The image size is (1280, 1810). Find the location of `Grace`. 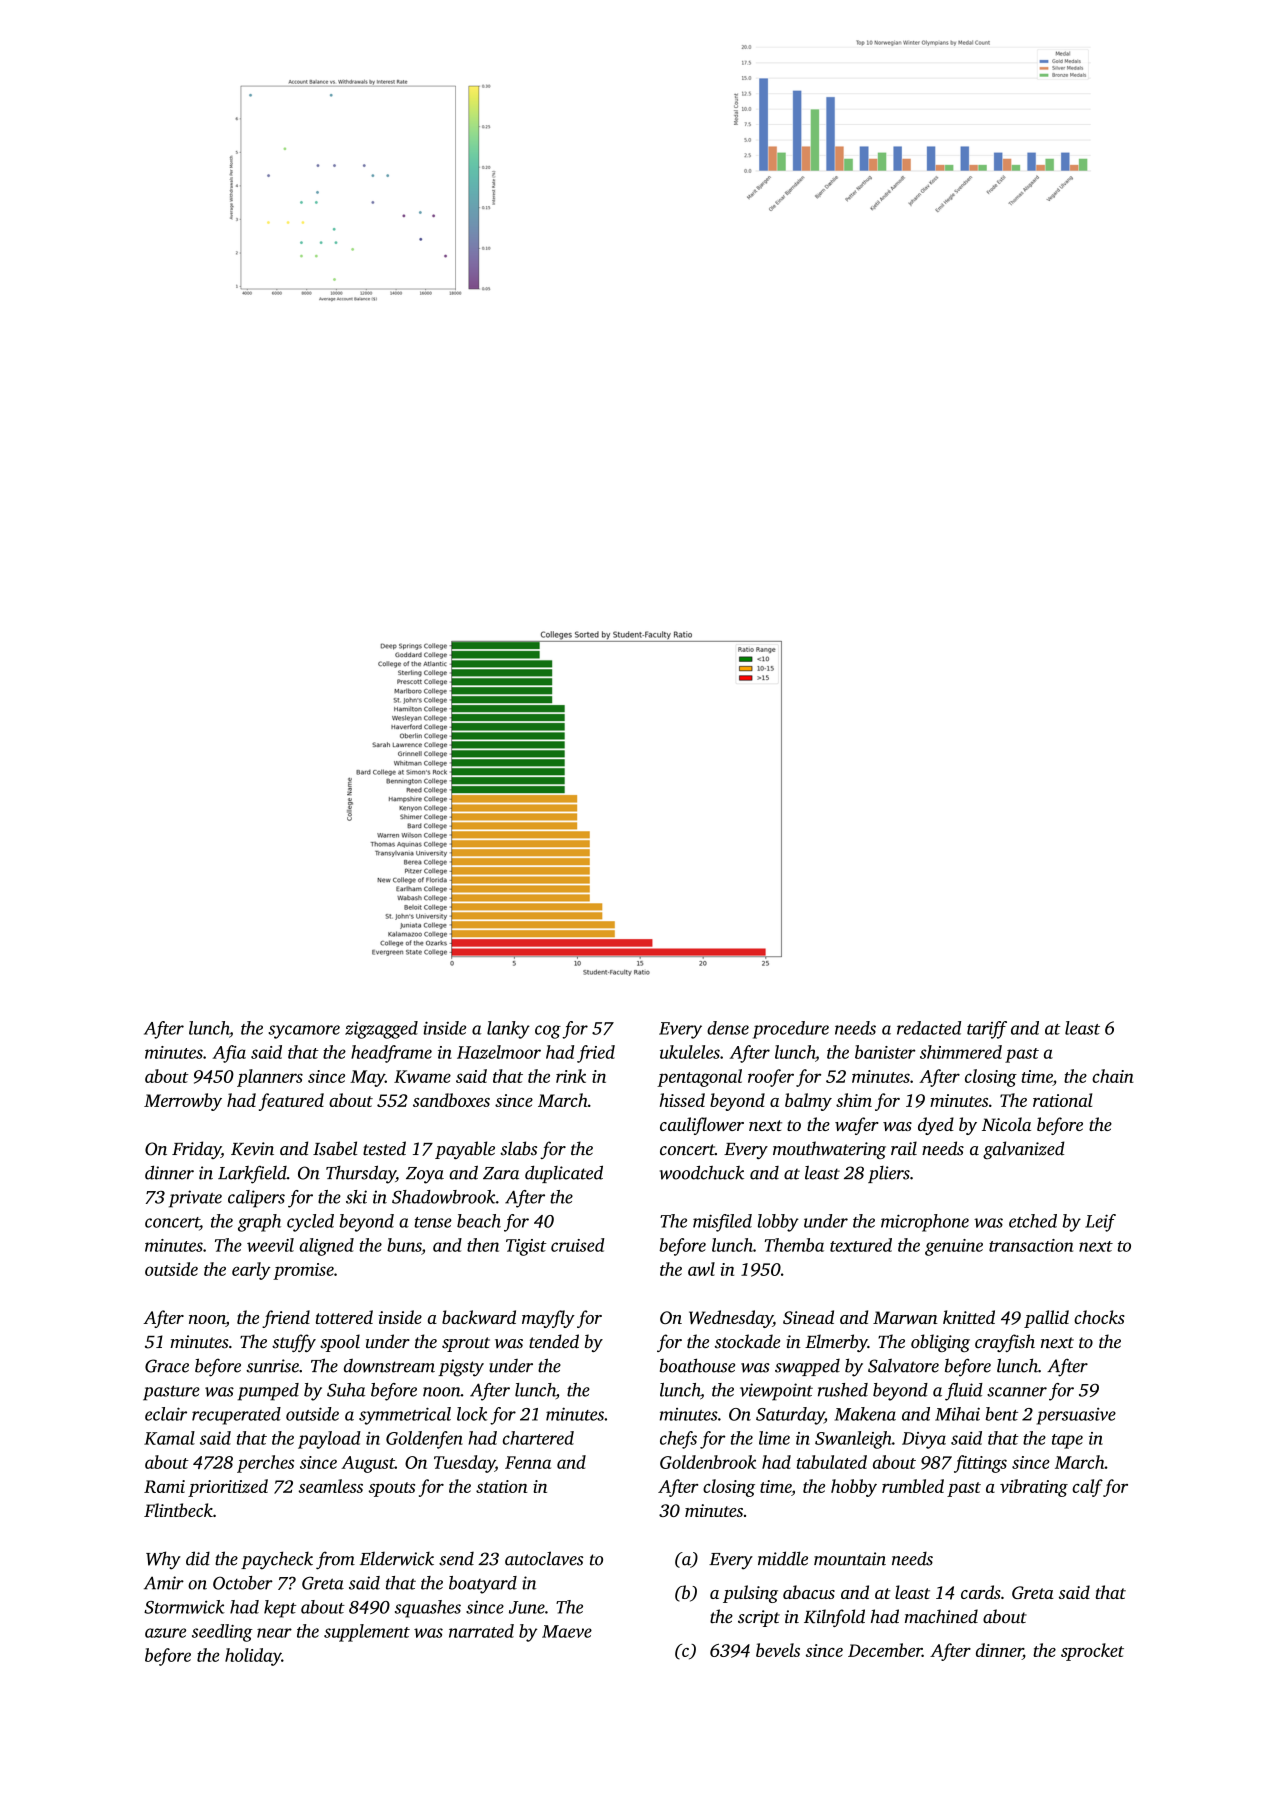

Grace is located at coordinates (167, 1366).
